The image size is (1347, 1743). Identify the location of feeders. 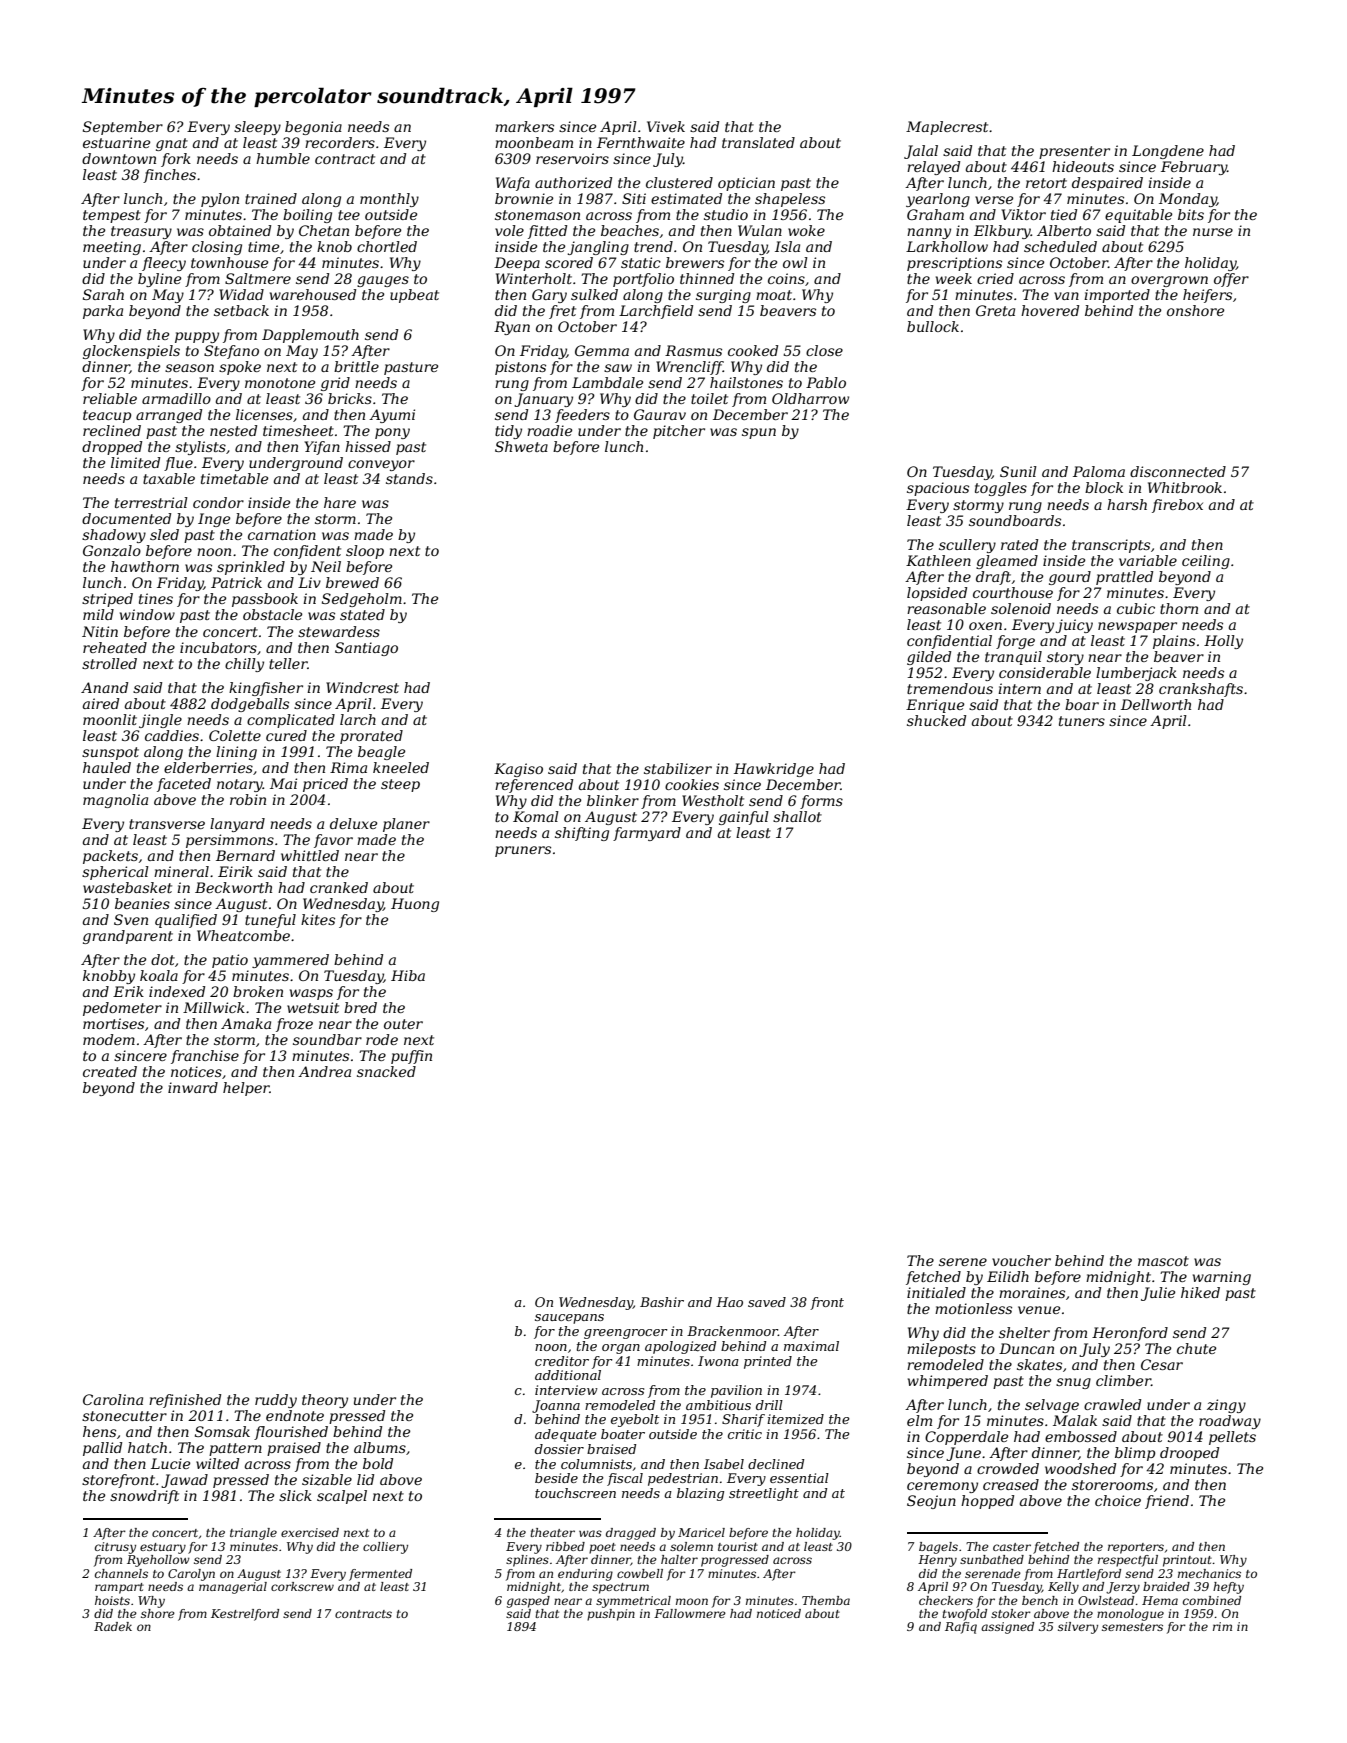
(582, 416).
